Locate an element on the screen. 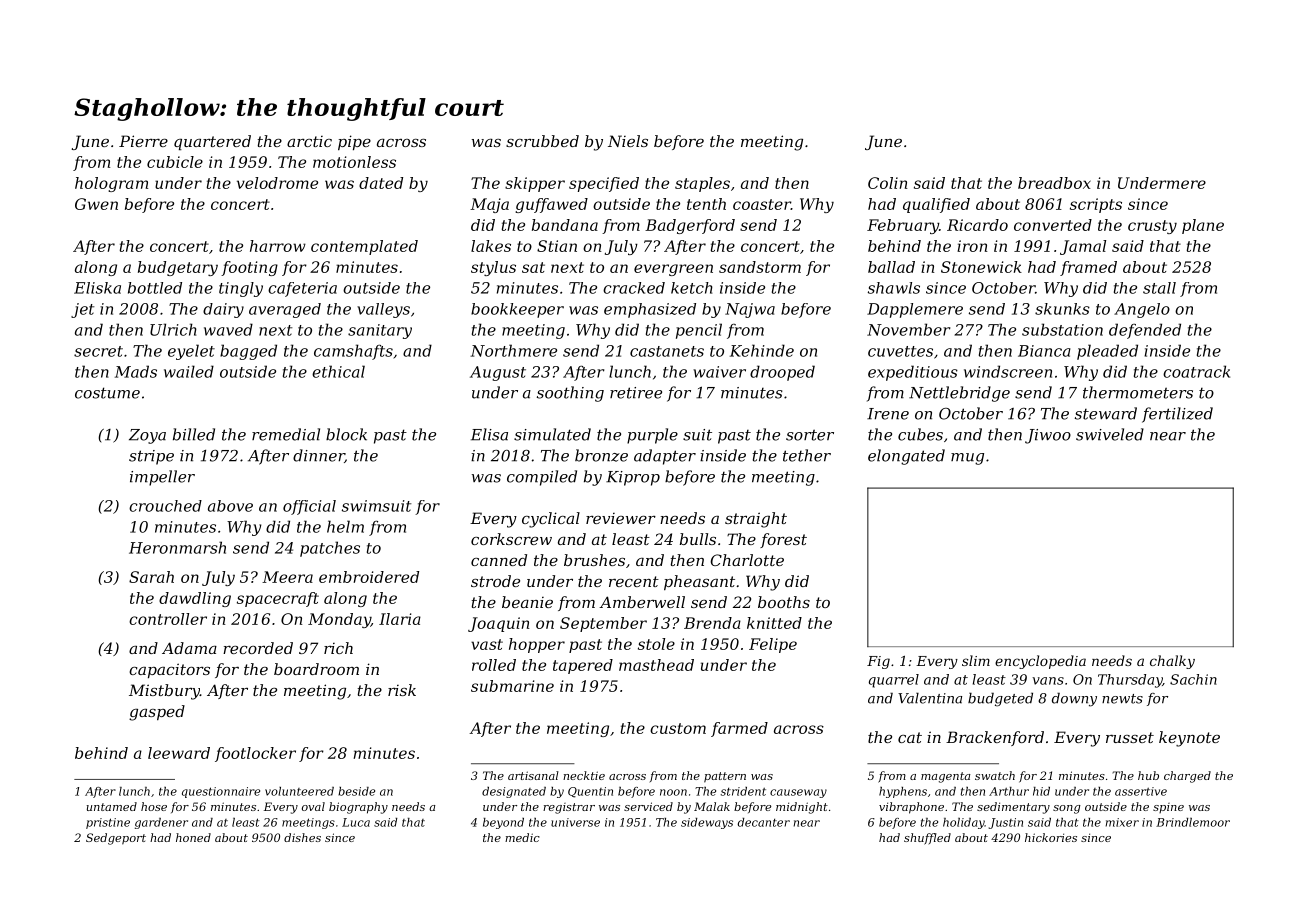 Image resolution: width=1308 pixels, height=924 pixels. harrow is located at coordinates (278, 246).
